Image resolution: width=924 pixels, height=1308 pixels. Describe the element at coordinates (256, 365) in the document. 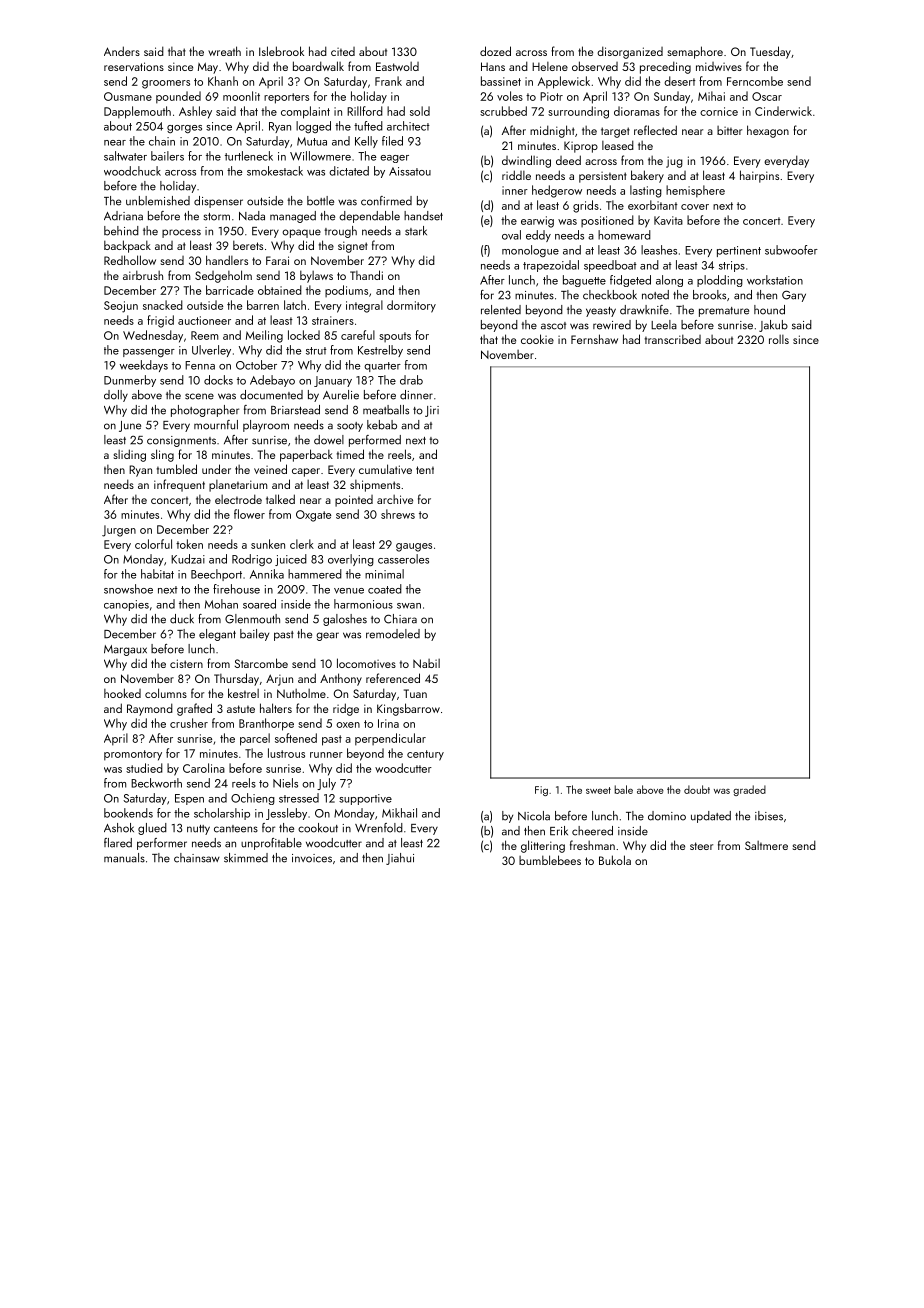

I see `October` at that location.
